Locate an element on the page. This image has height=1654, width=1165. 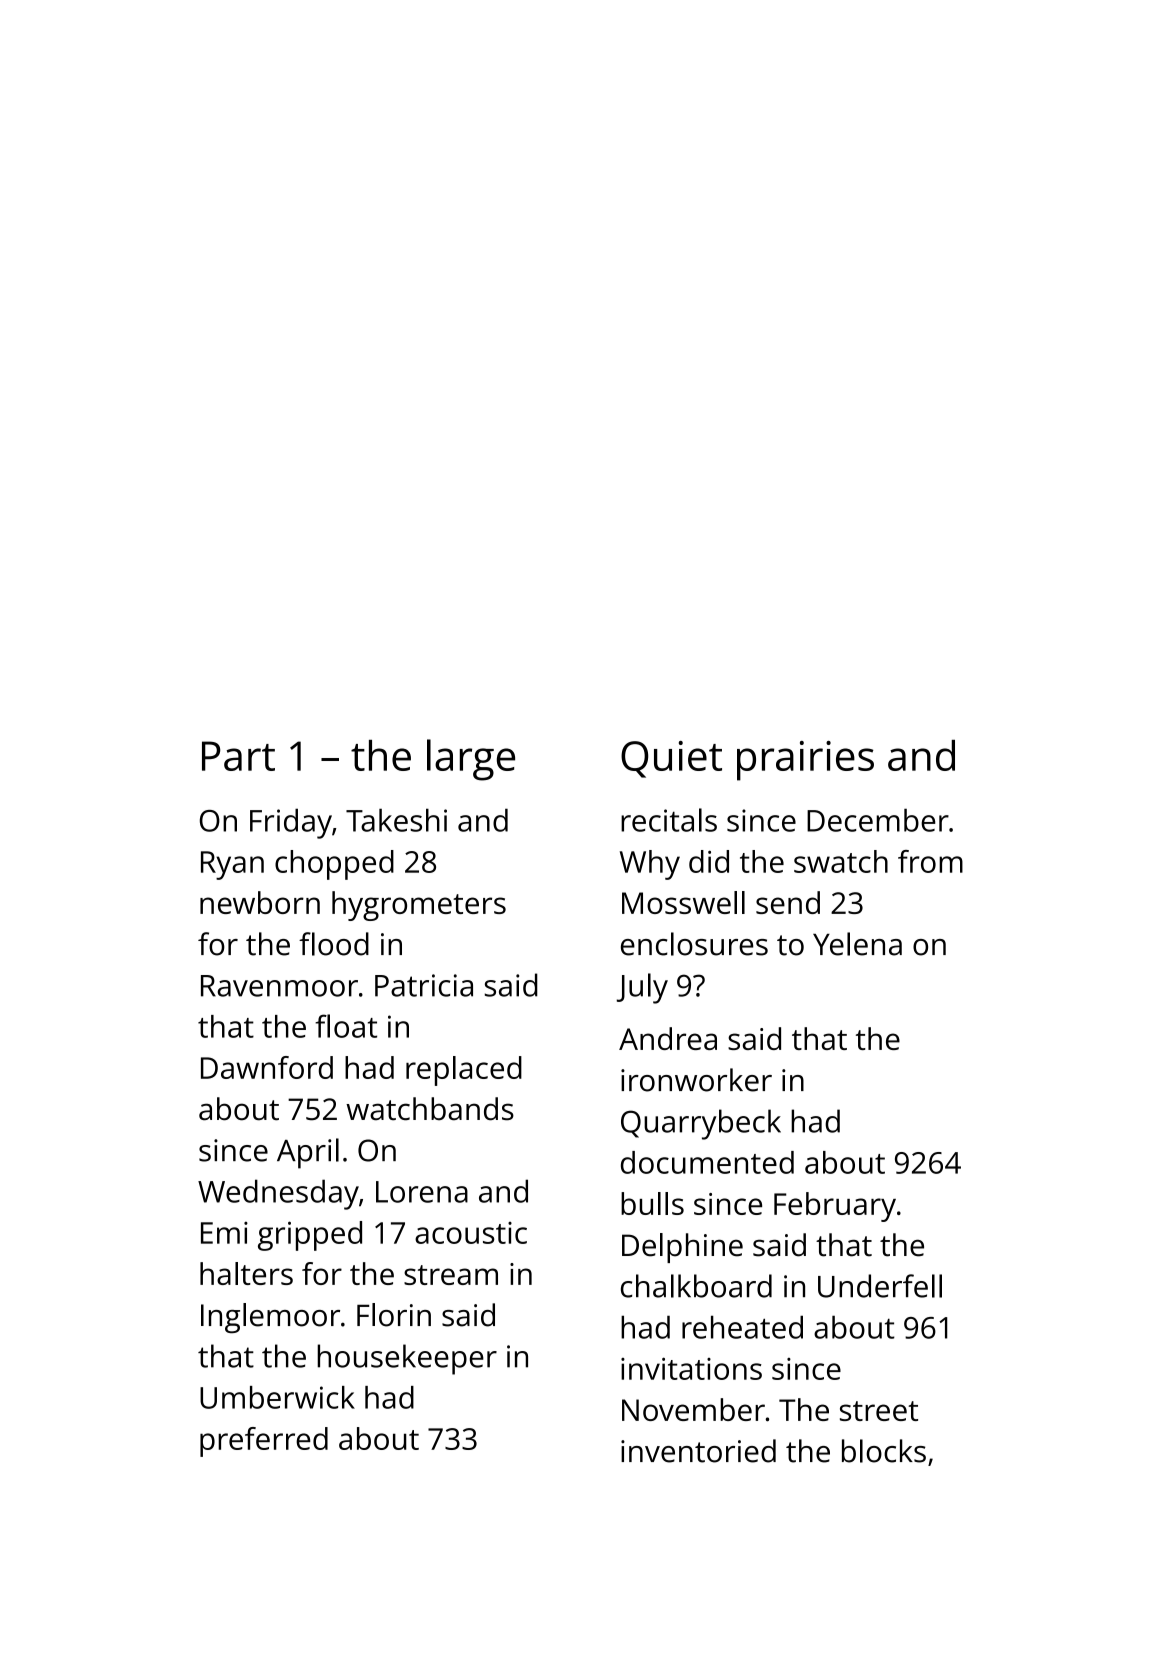
send is located at coordinates (788, 902).
